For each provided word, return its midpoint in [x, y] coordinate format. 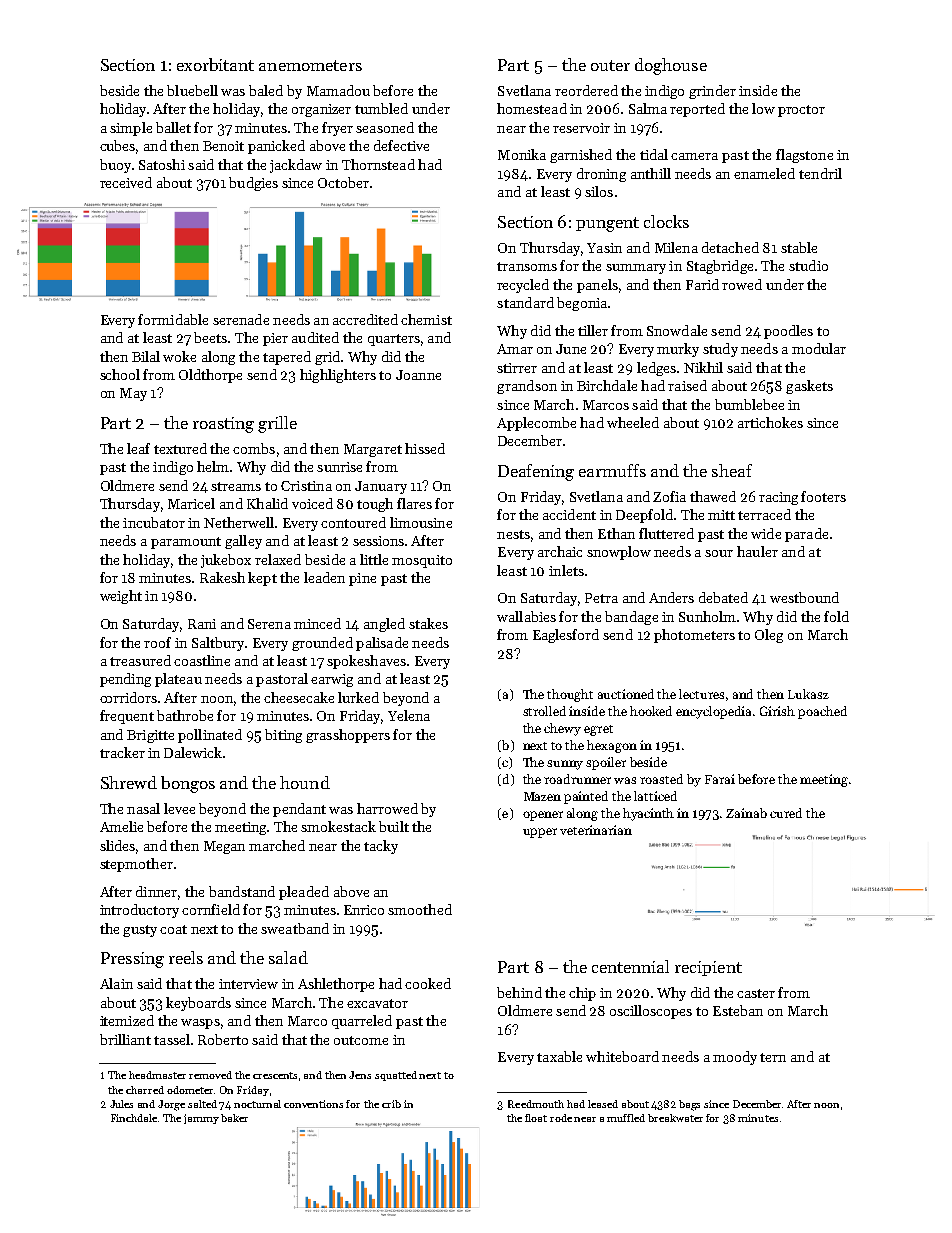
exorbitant [215, 64]
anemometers [310, 65]
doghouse [671, 66]
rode [561, 1118]
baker [234, 1118]
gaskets [809, 387]
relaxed [278, 559]
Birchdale [607, 385]
